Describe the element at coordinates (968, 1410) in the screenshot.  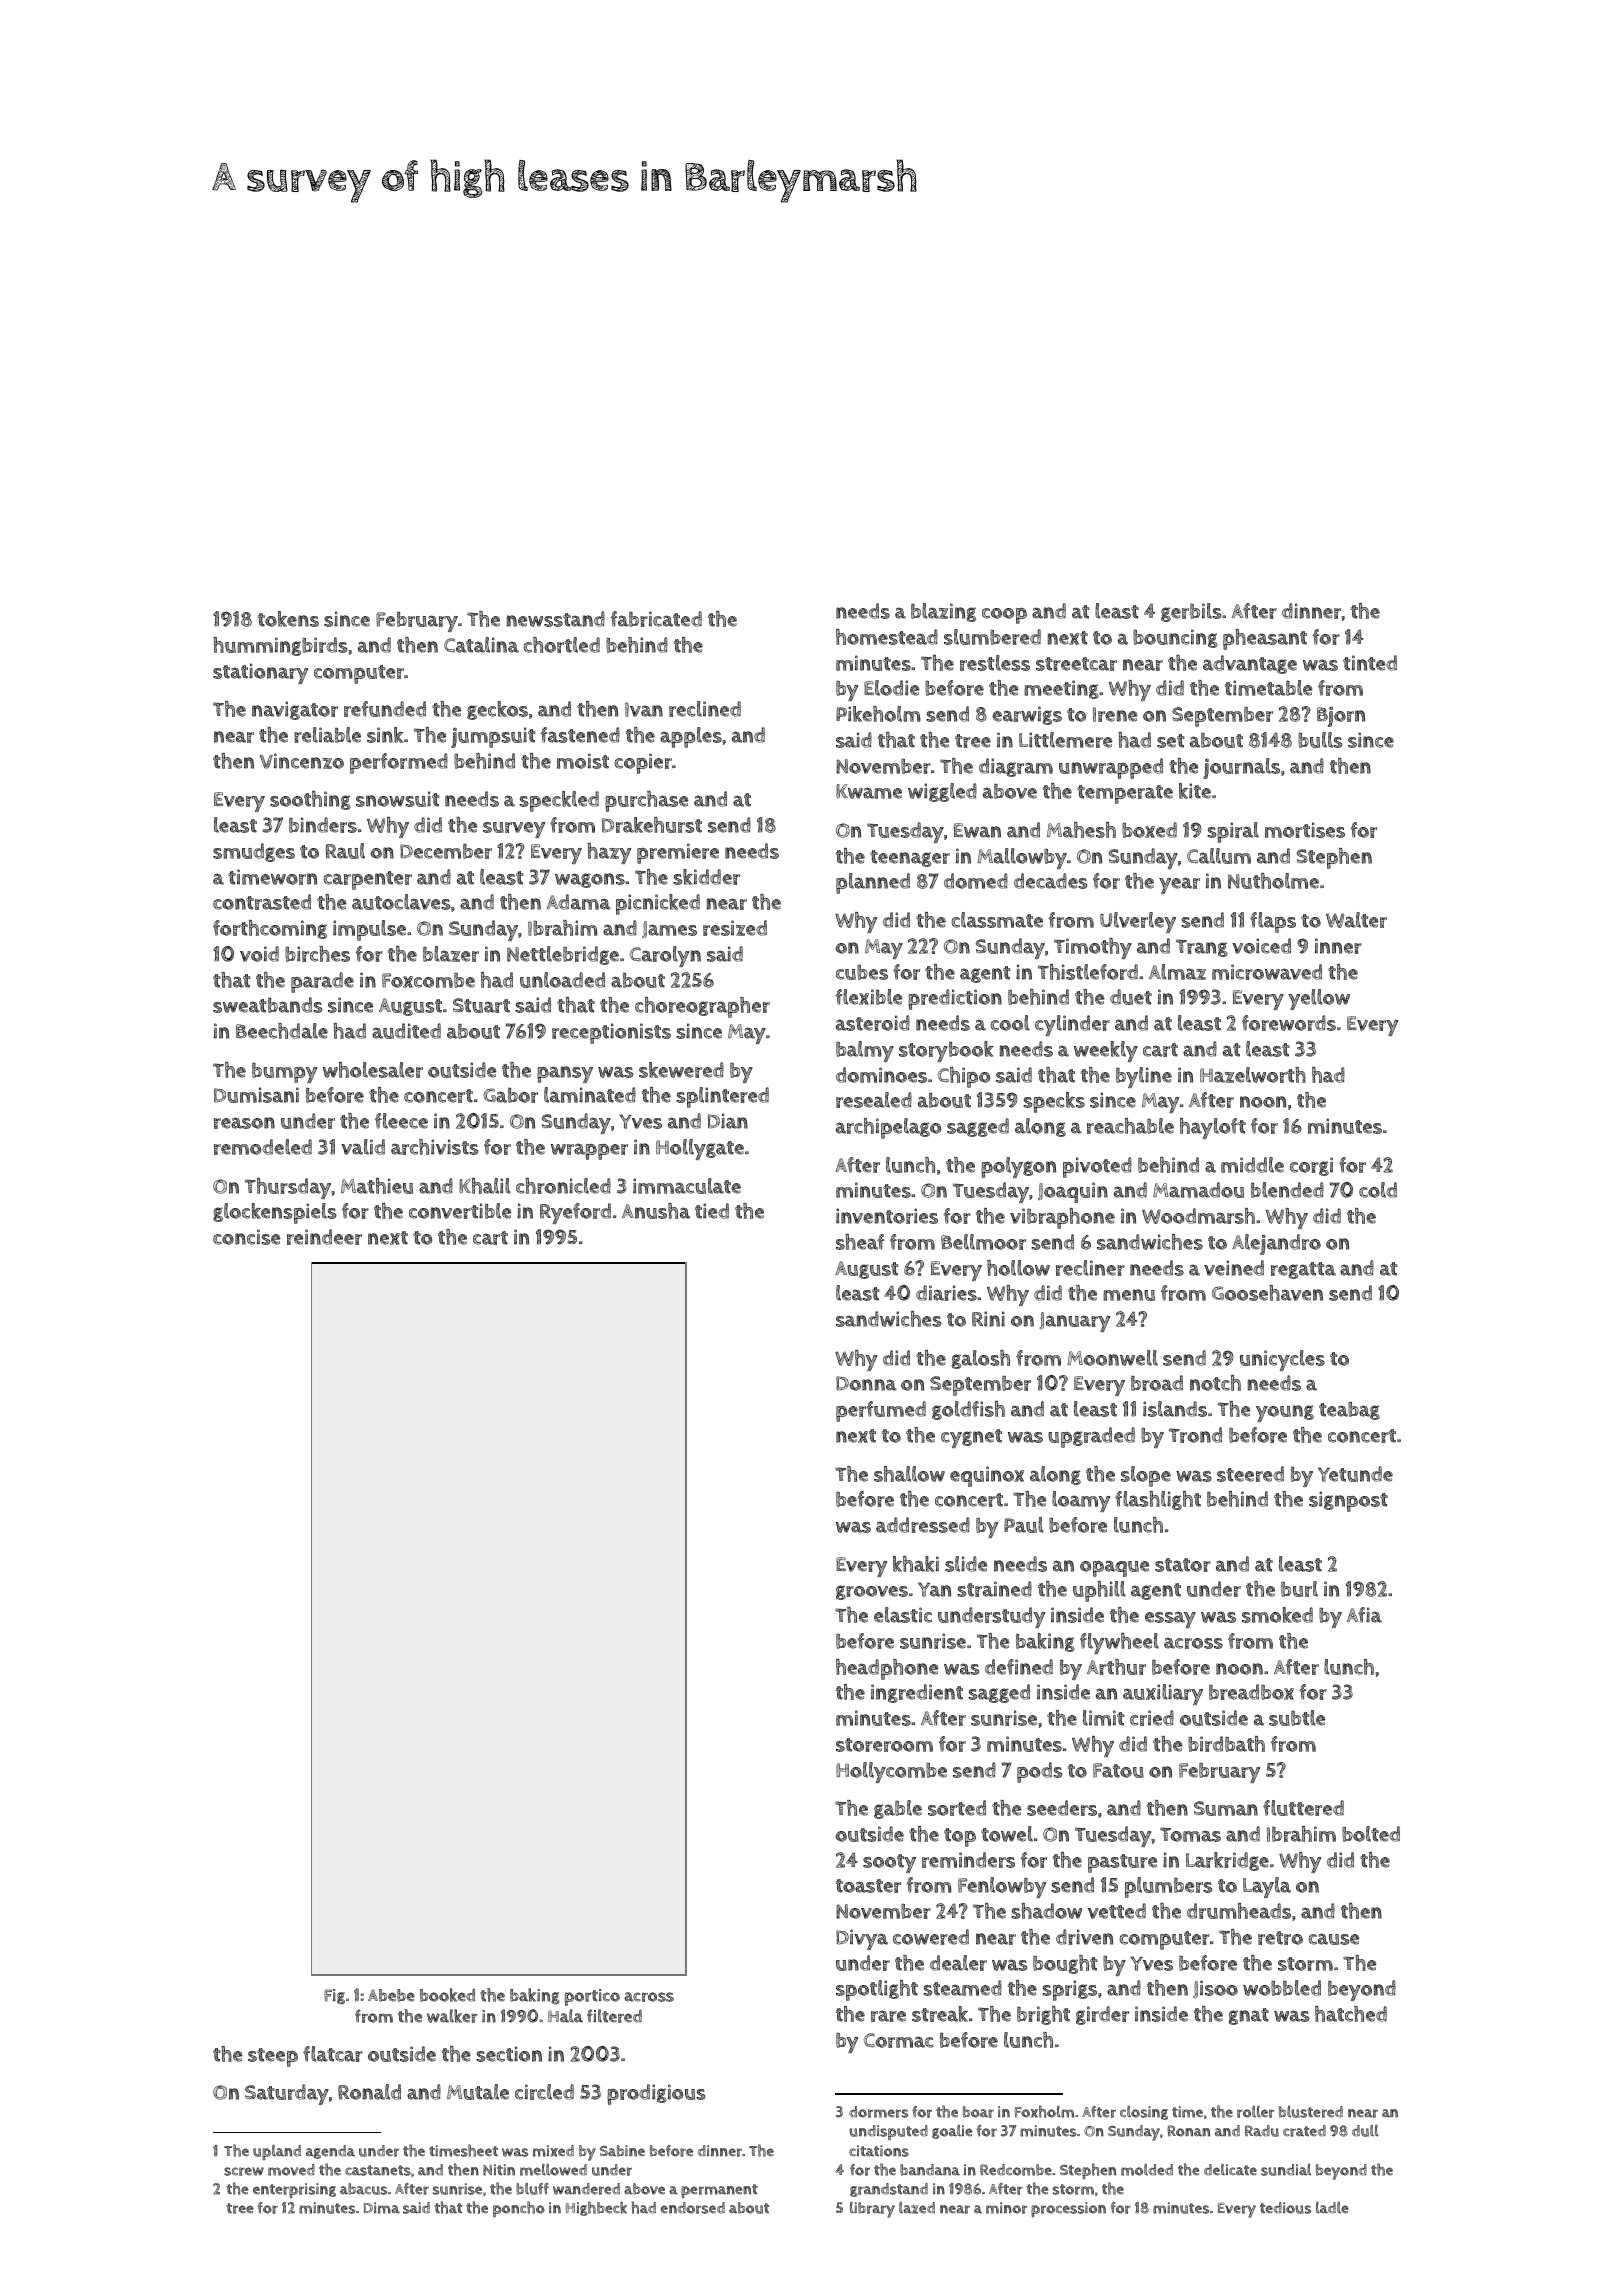
I see `goldfish` at that location.
